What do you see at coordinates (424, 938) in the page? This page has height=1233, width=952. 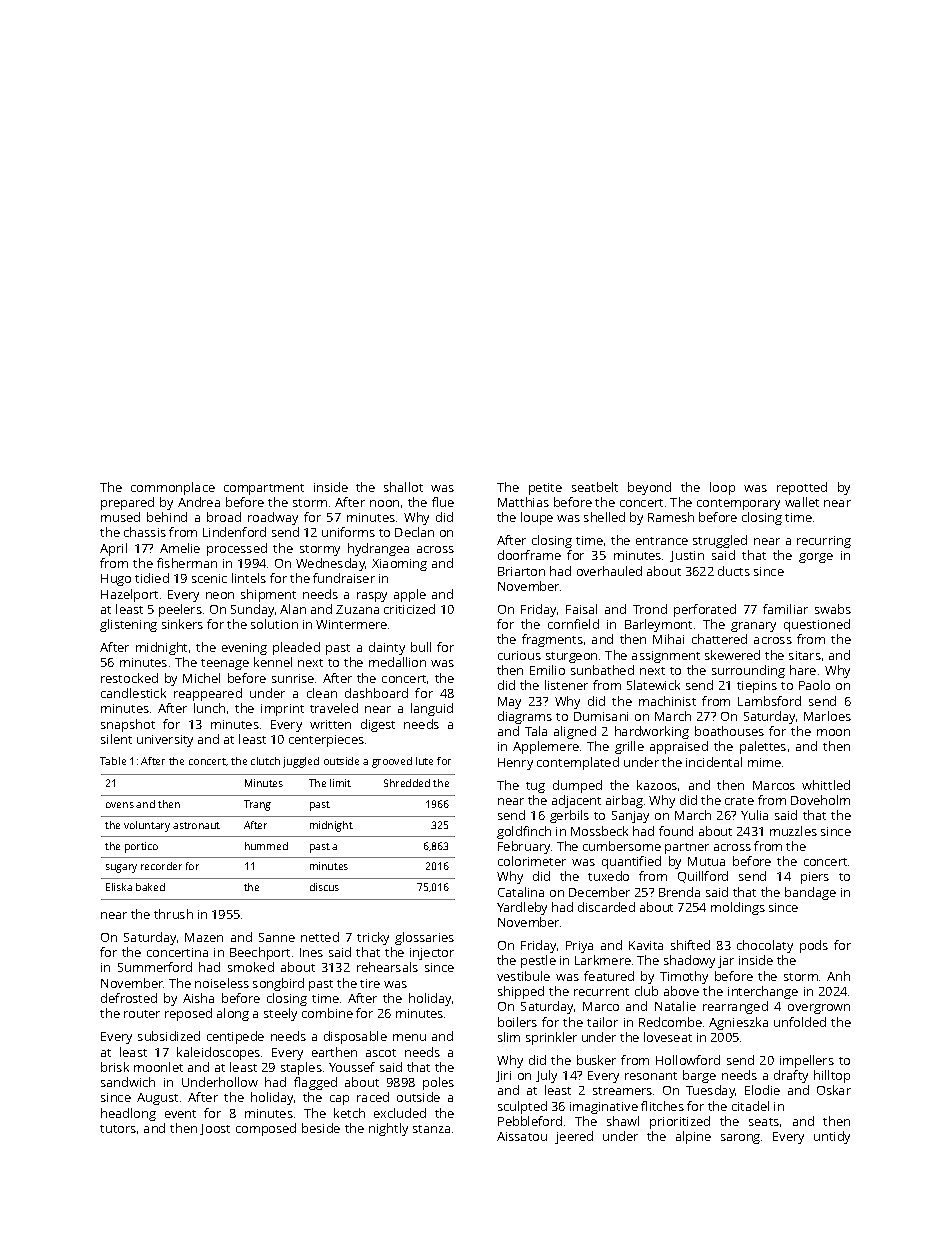 I see `glossaries` at bounding box center [424, 938].
